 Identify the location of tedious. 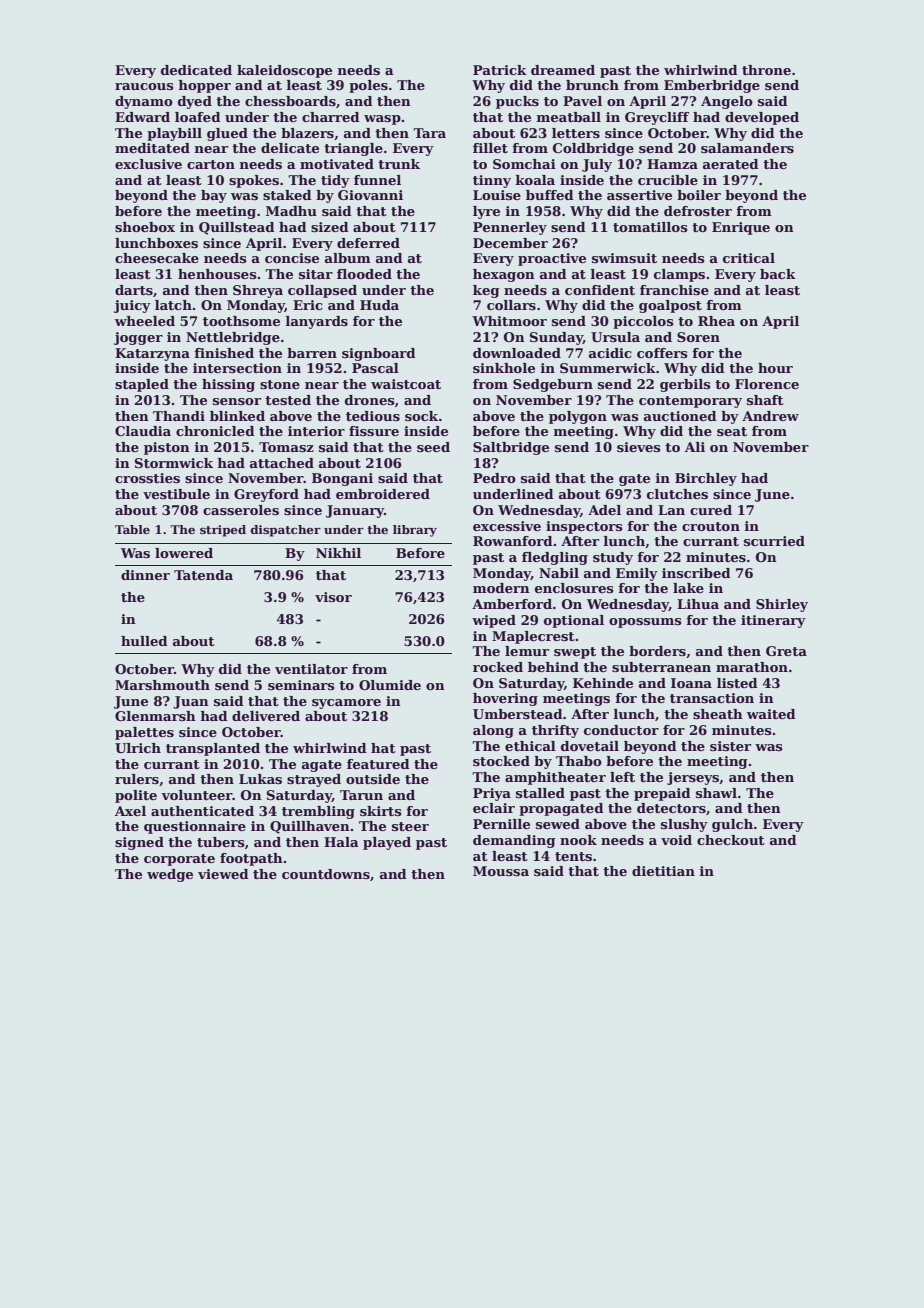
(373, 416).
